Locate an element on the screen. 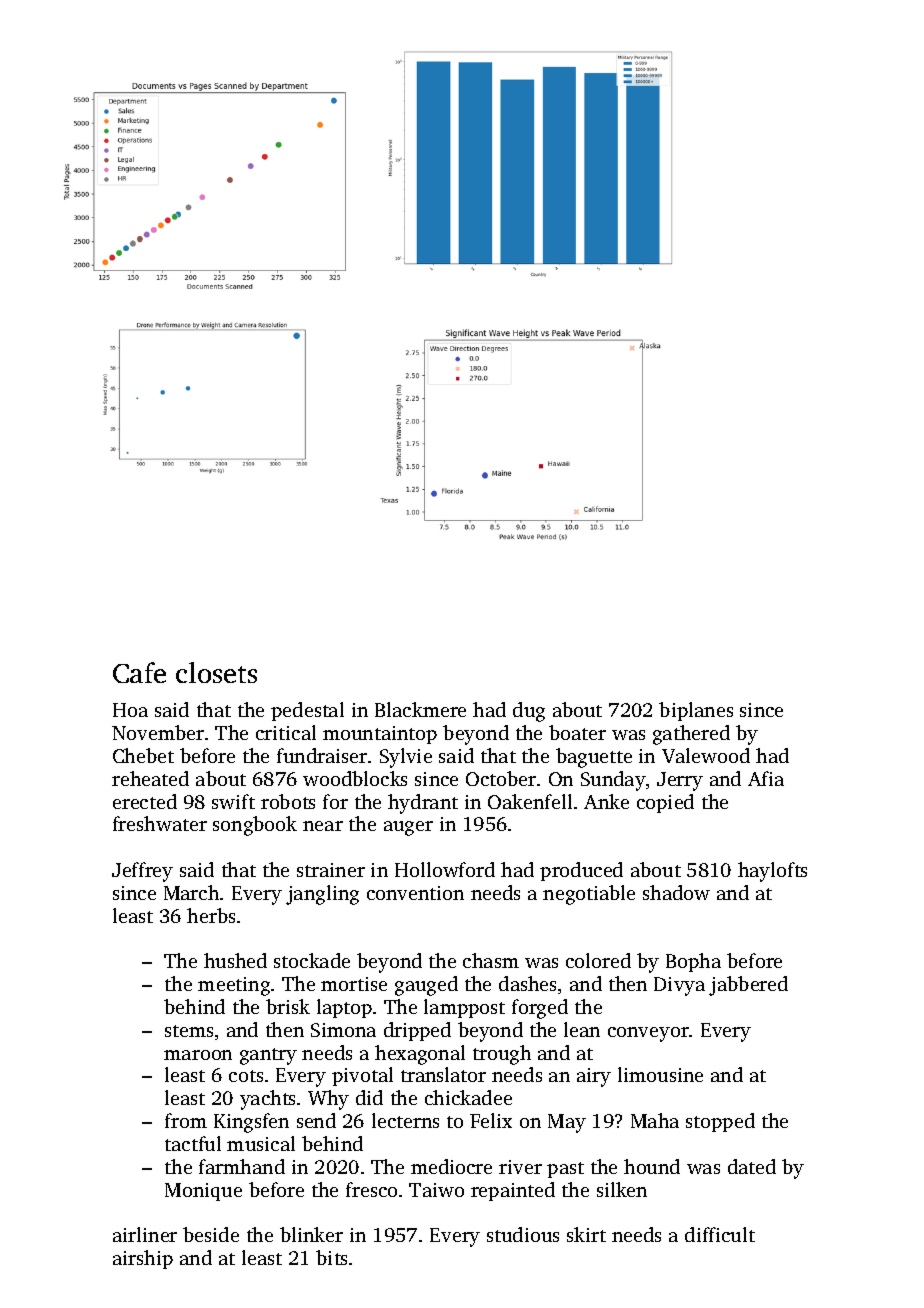  pedestal is located at coordinates (307, 711).
